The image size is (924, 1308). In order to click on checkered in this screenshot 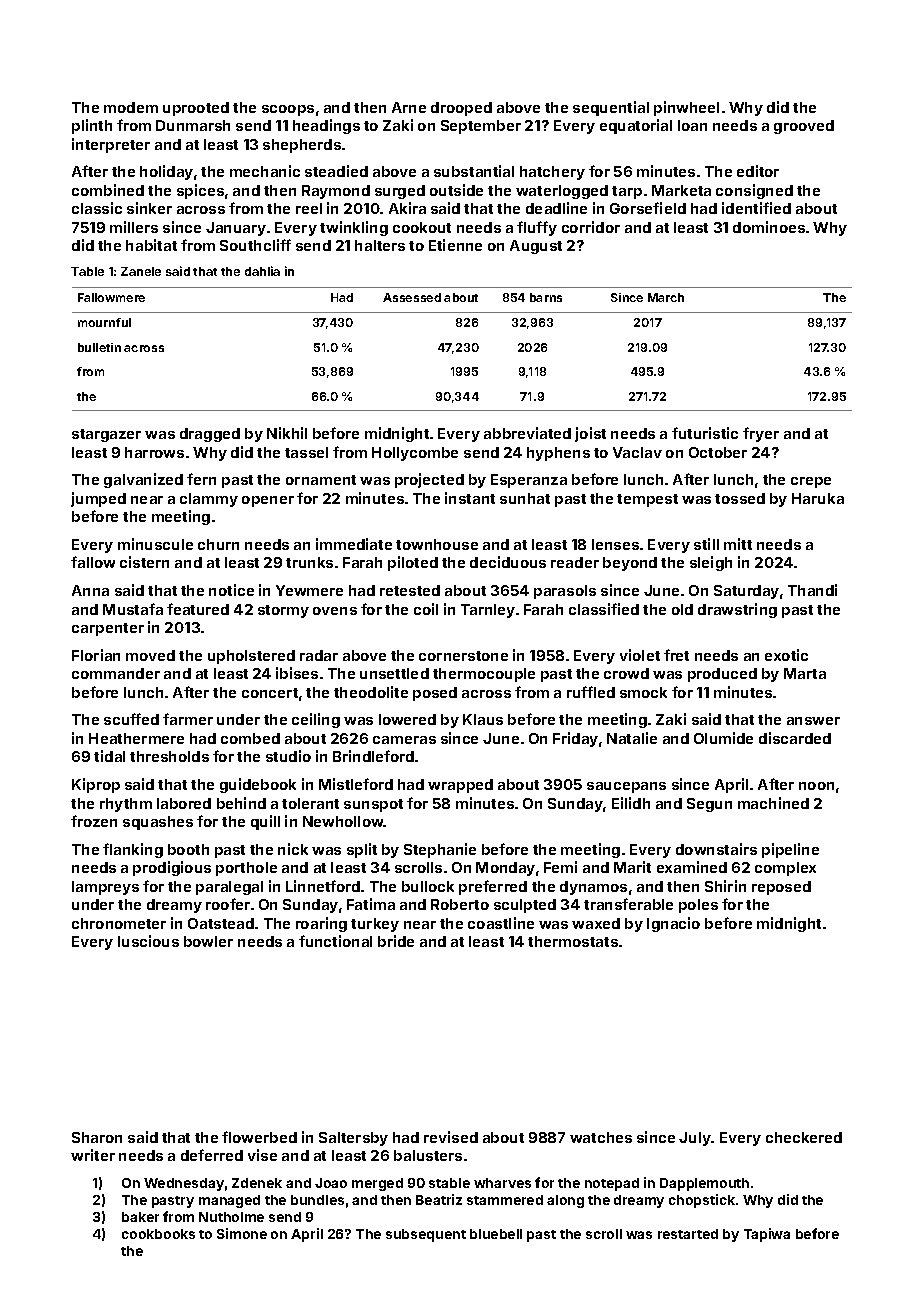, I will do `click(804, 1137)`.
